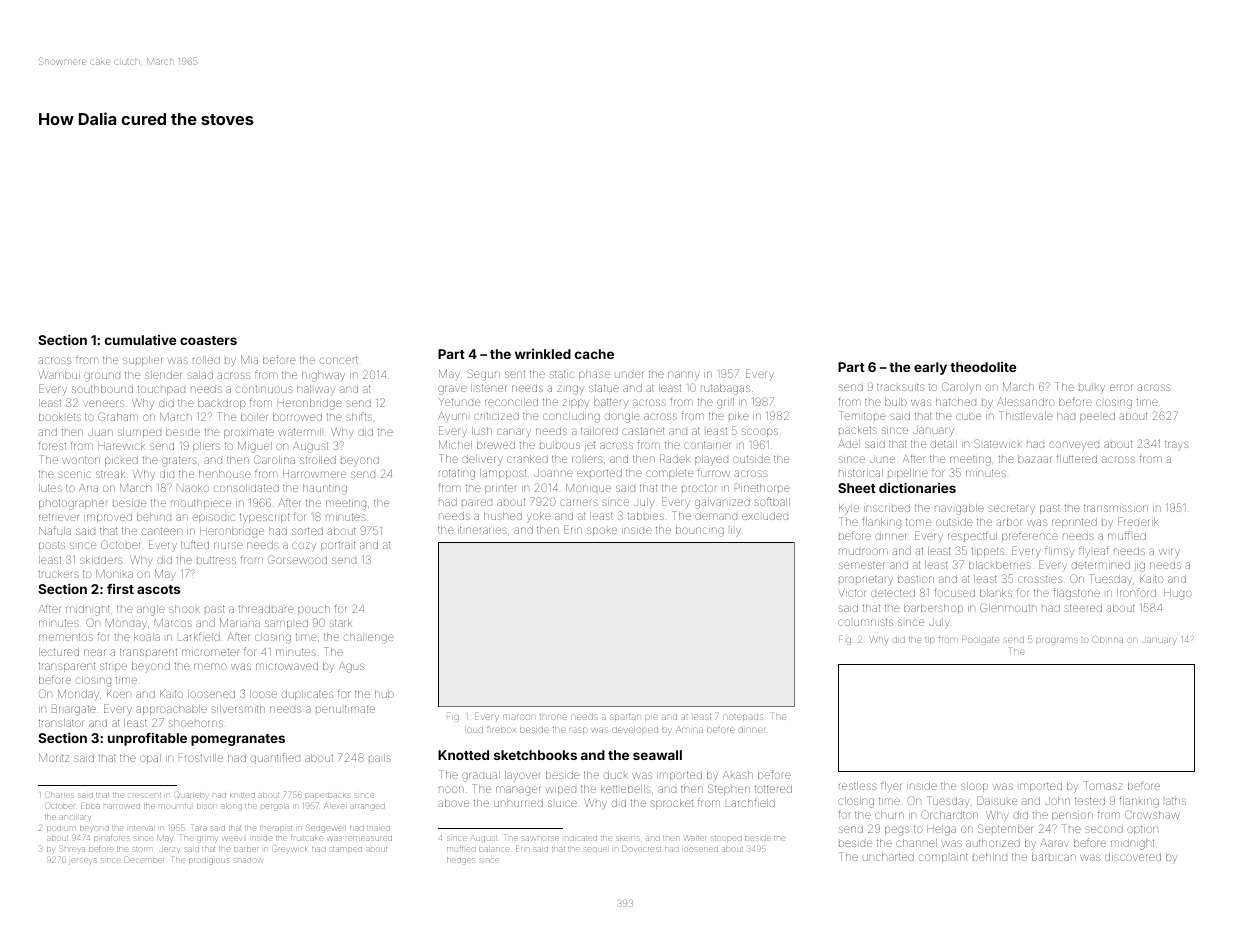  Describe the element at coordinates (1177, 446) in the screenshot. I see `trays` at that location.
